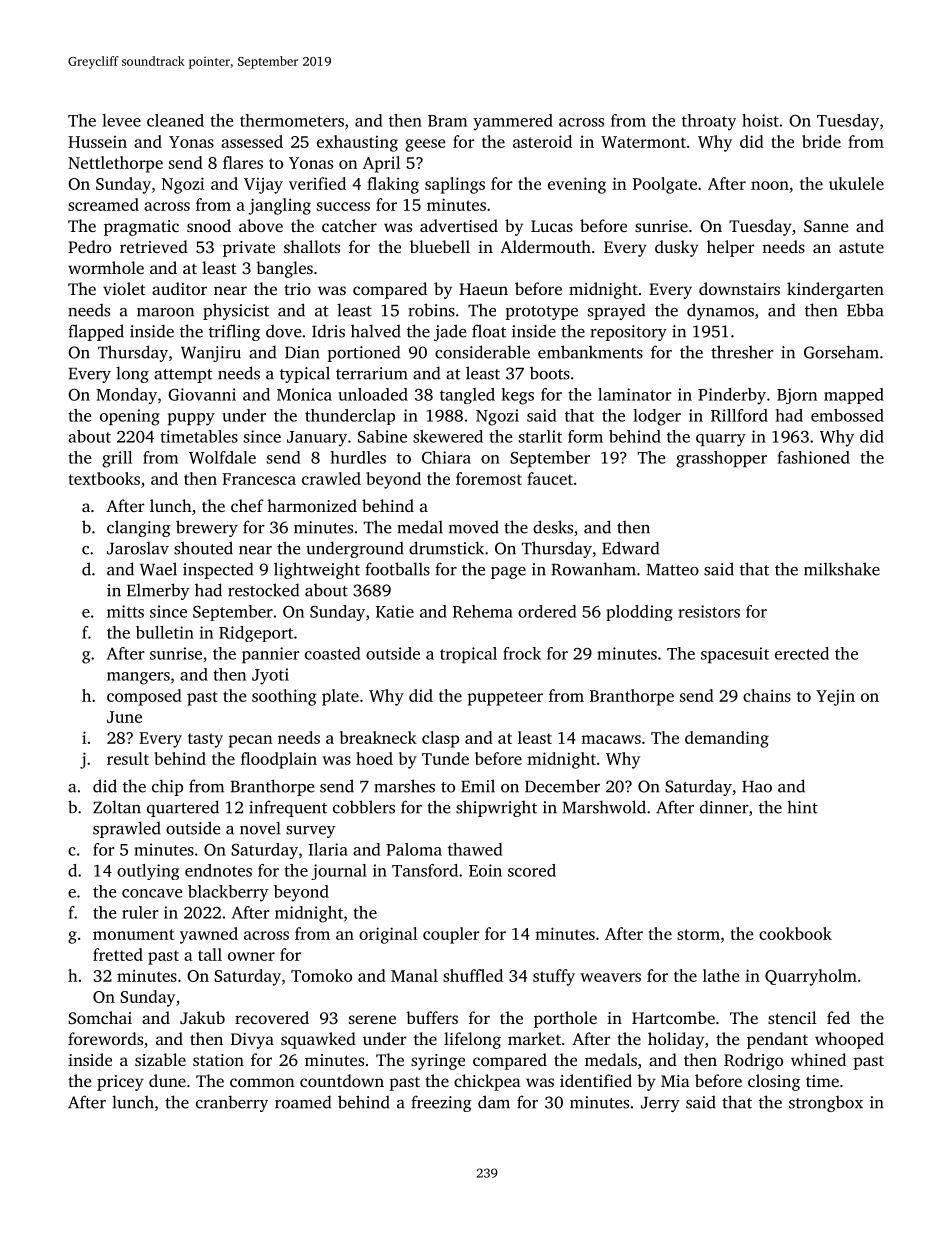 The height and width of the screenshot is (1233, 952). What do you see at coordinates (483, 289) in the screenshot?
I see `Haeun` at bounding box center [483, 289].
